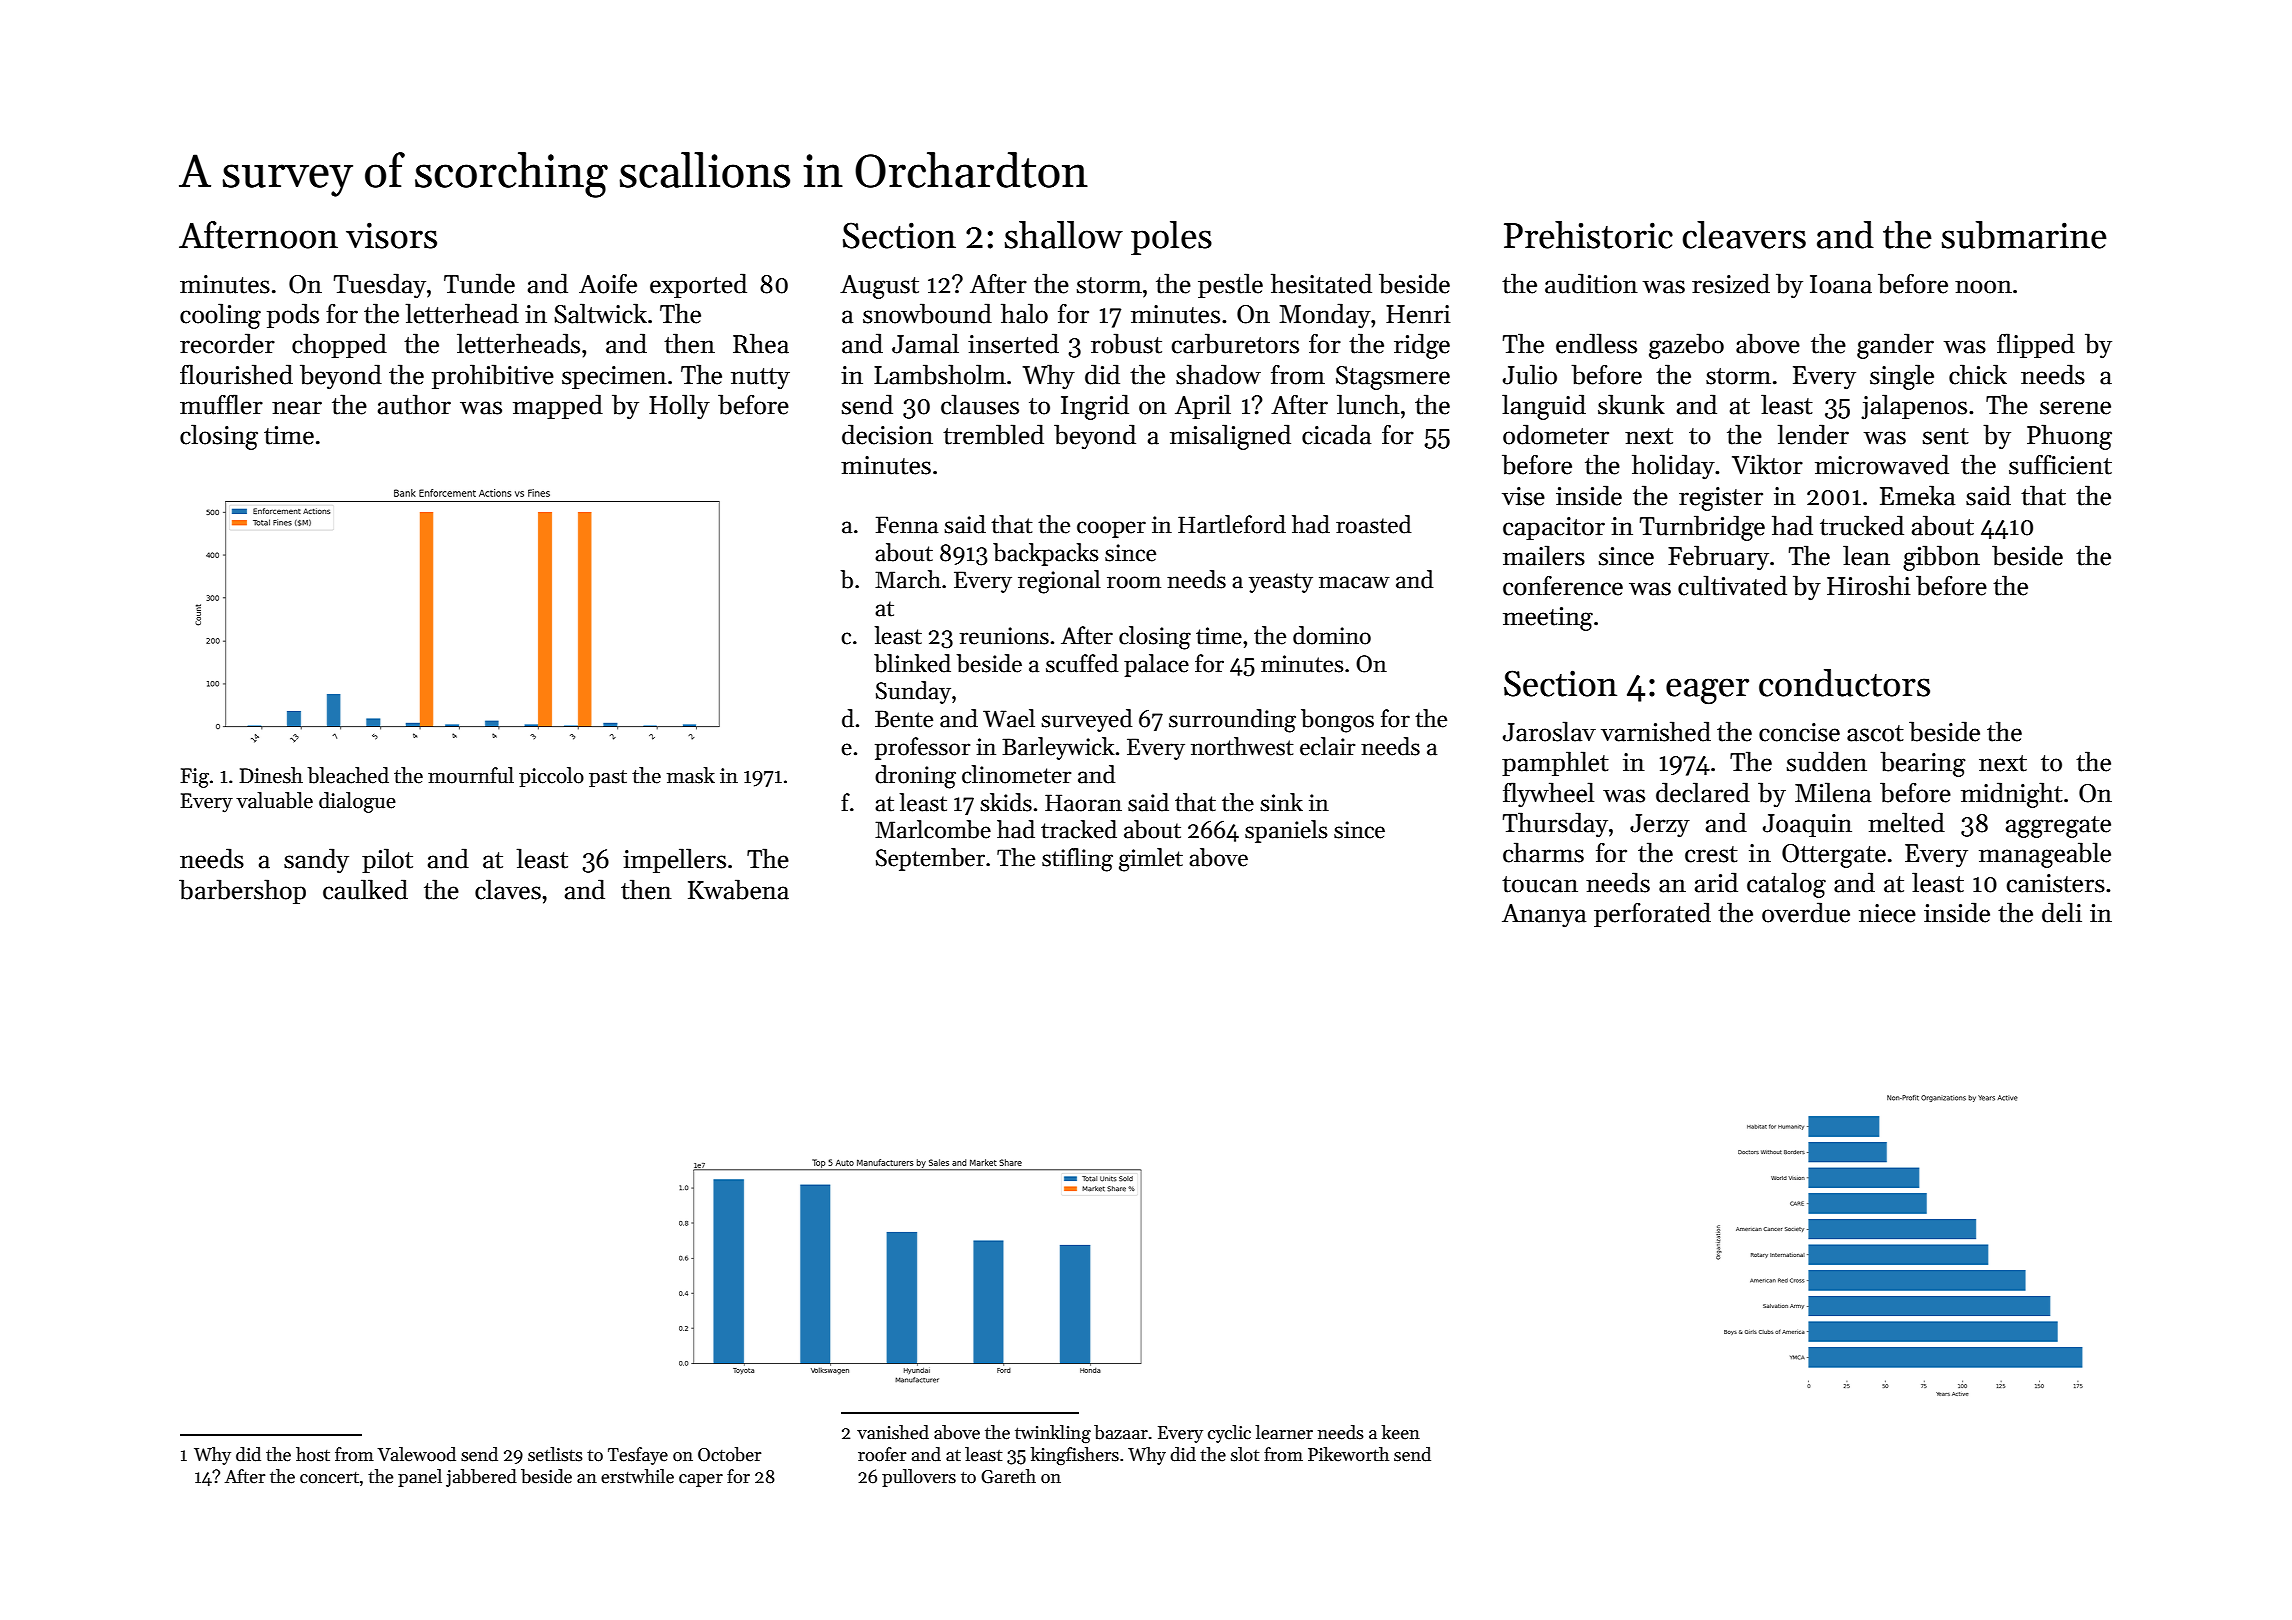 This screenshot has height=1620, width=2292. I want to click on poles, so click(1171, 238).
